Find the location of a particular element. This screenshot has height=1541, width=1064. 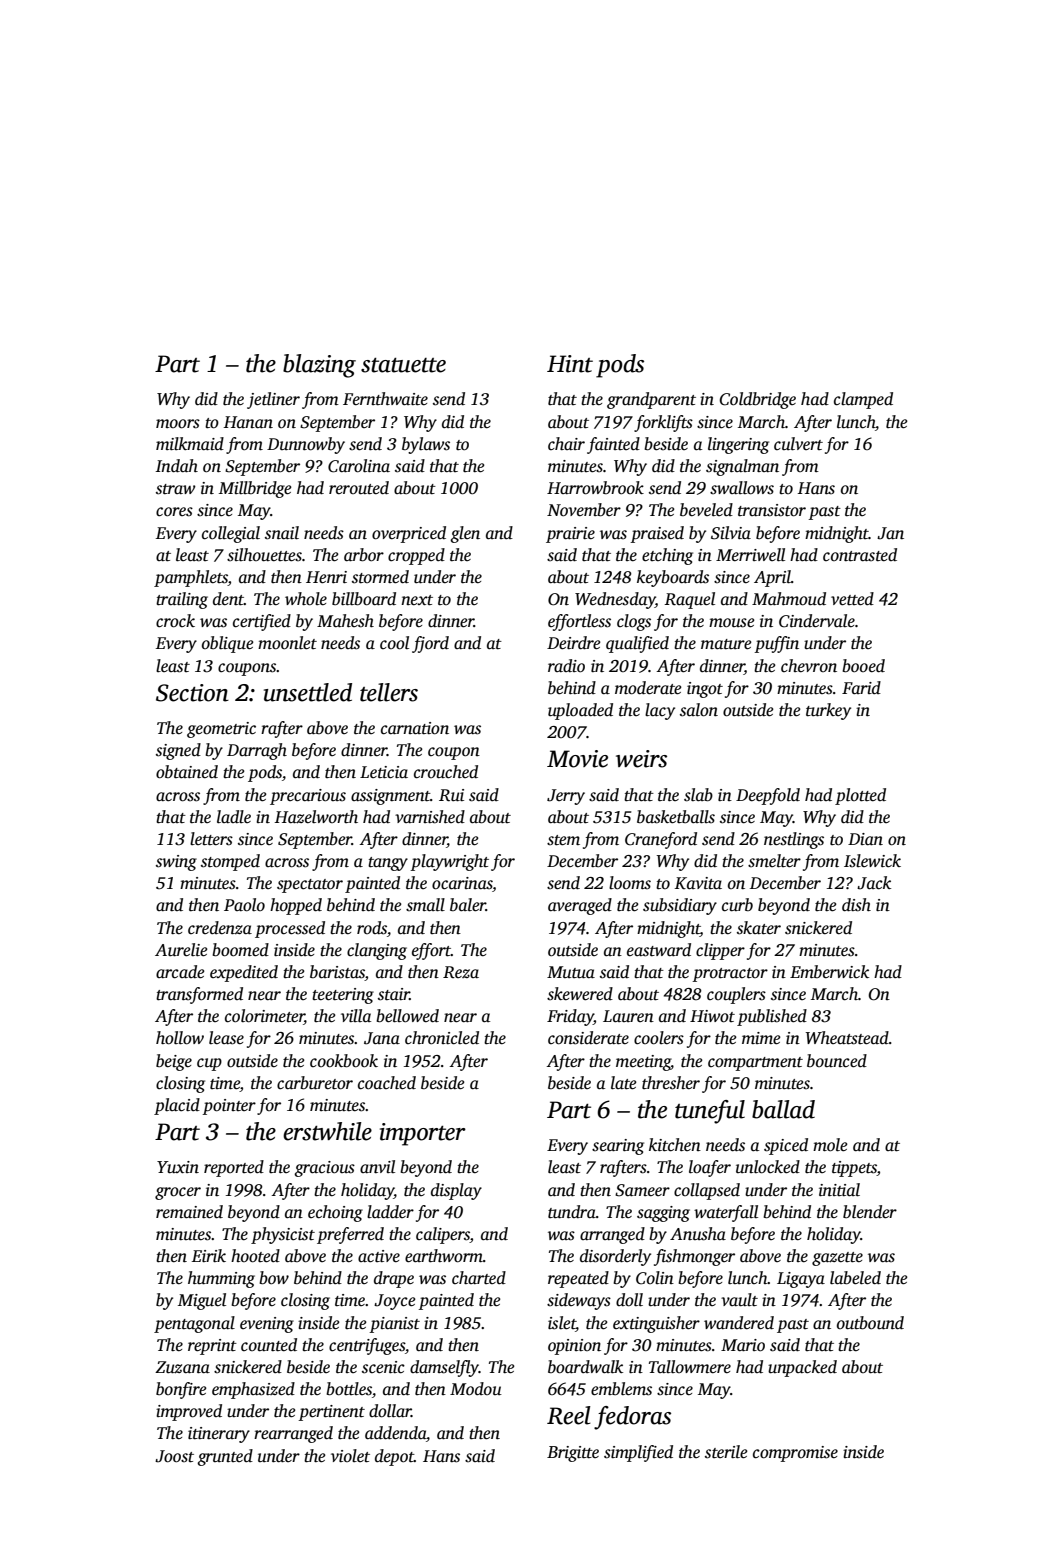

statuette is located at coordinates (403, 365).
